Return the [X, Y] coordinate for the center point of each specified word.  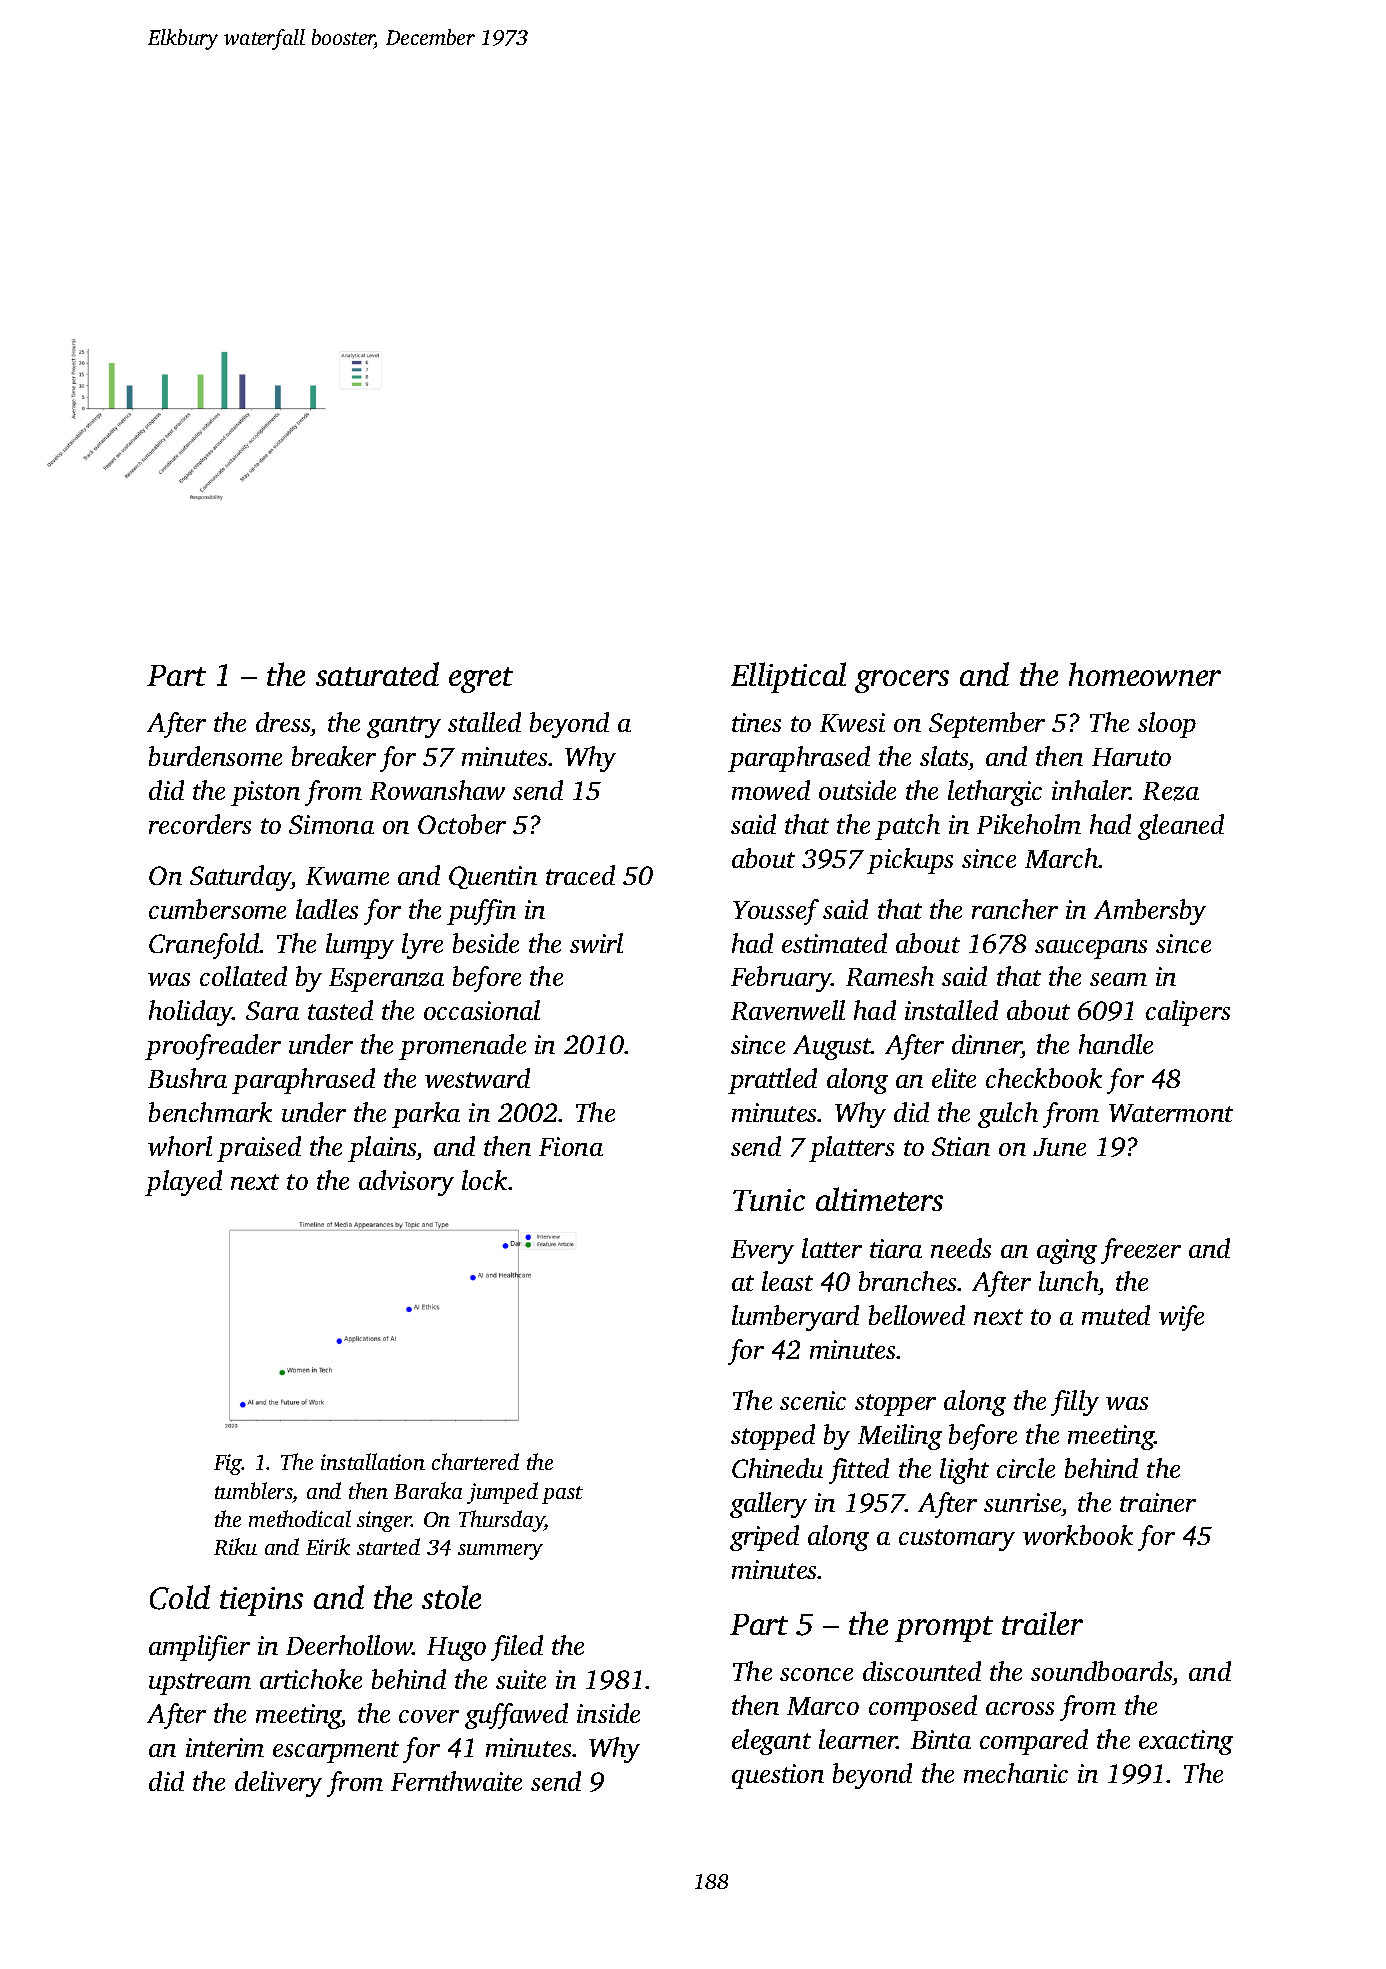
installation [373, 1461]
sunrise [1022, 1502]
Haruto [1131, 757]
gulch [1008, 1115]
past [562, 1495]
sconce [816, 1674]
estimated [834, 943]
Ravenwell [788, 1010]
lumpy [360, 946]
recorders [200, 824]
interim [225, 1747]
